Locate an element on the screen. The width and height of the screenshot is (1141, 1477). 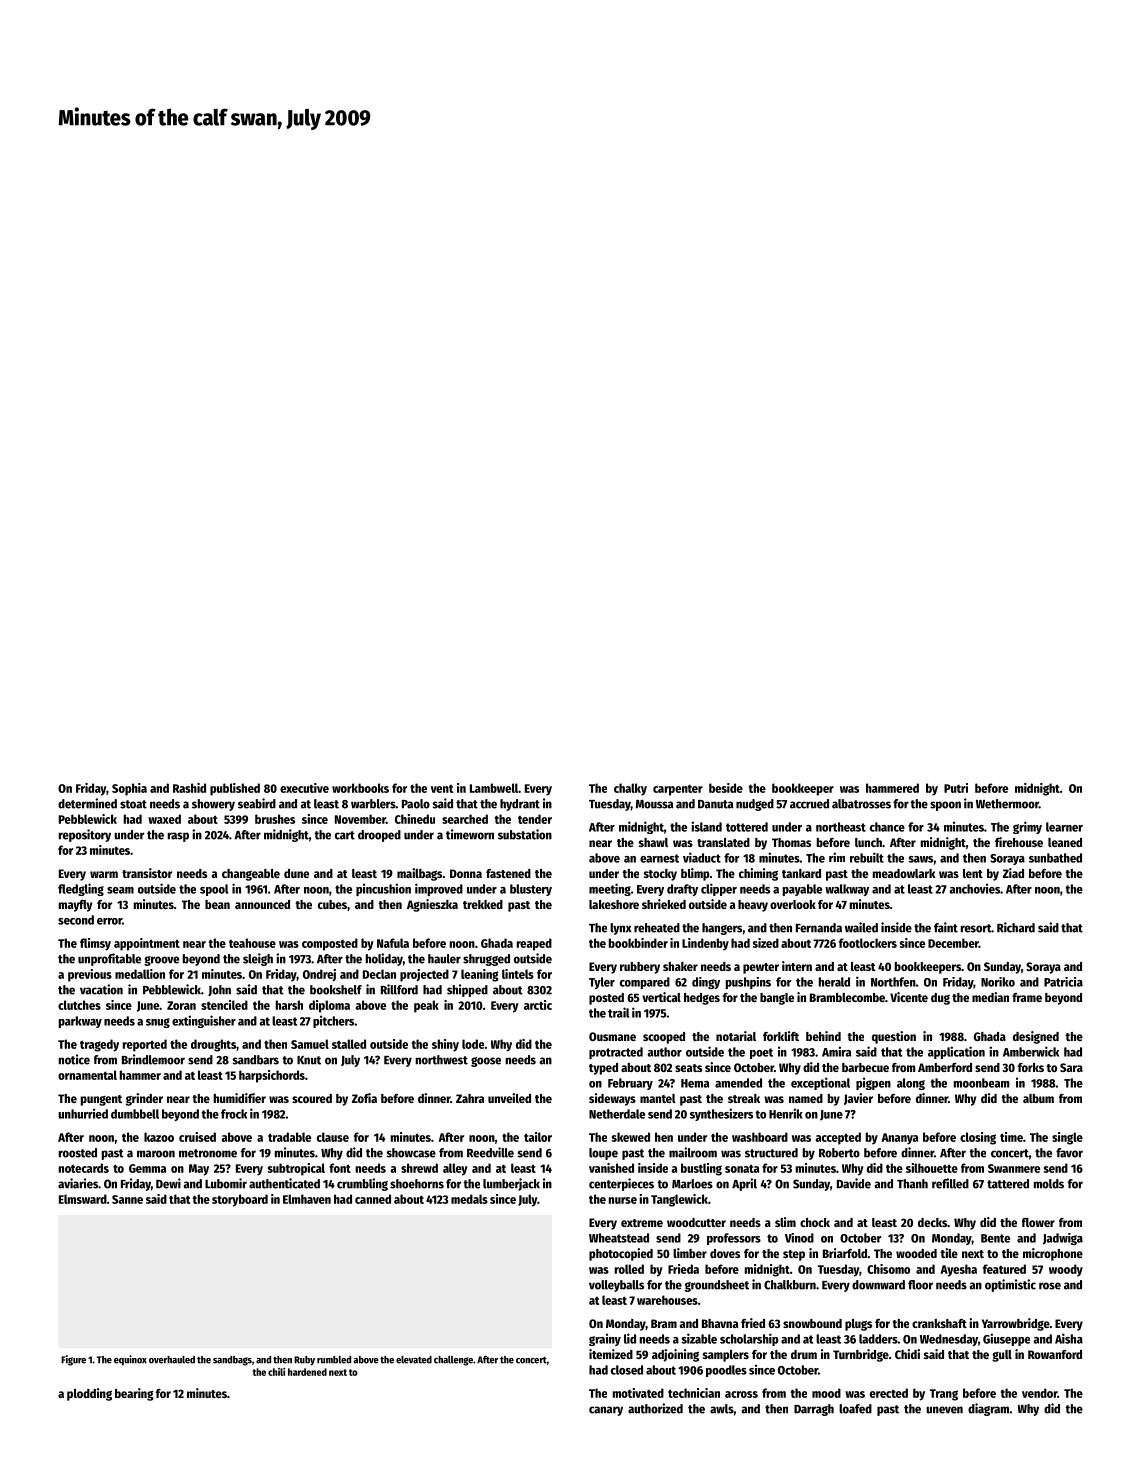
Rashid is located at coordinates (189, 788).
